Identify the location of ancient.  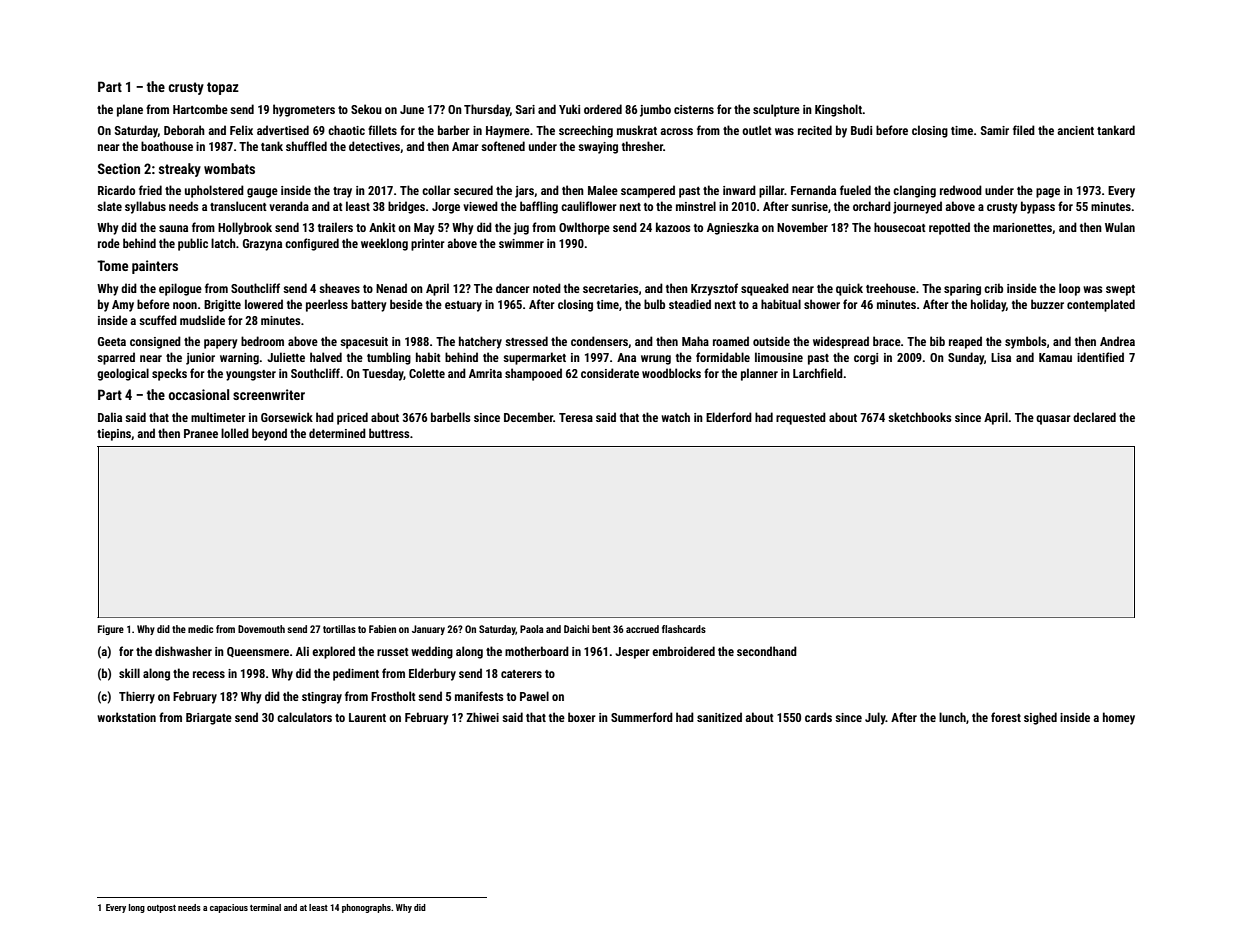
(1075, 130).
